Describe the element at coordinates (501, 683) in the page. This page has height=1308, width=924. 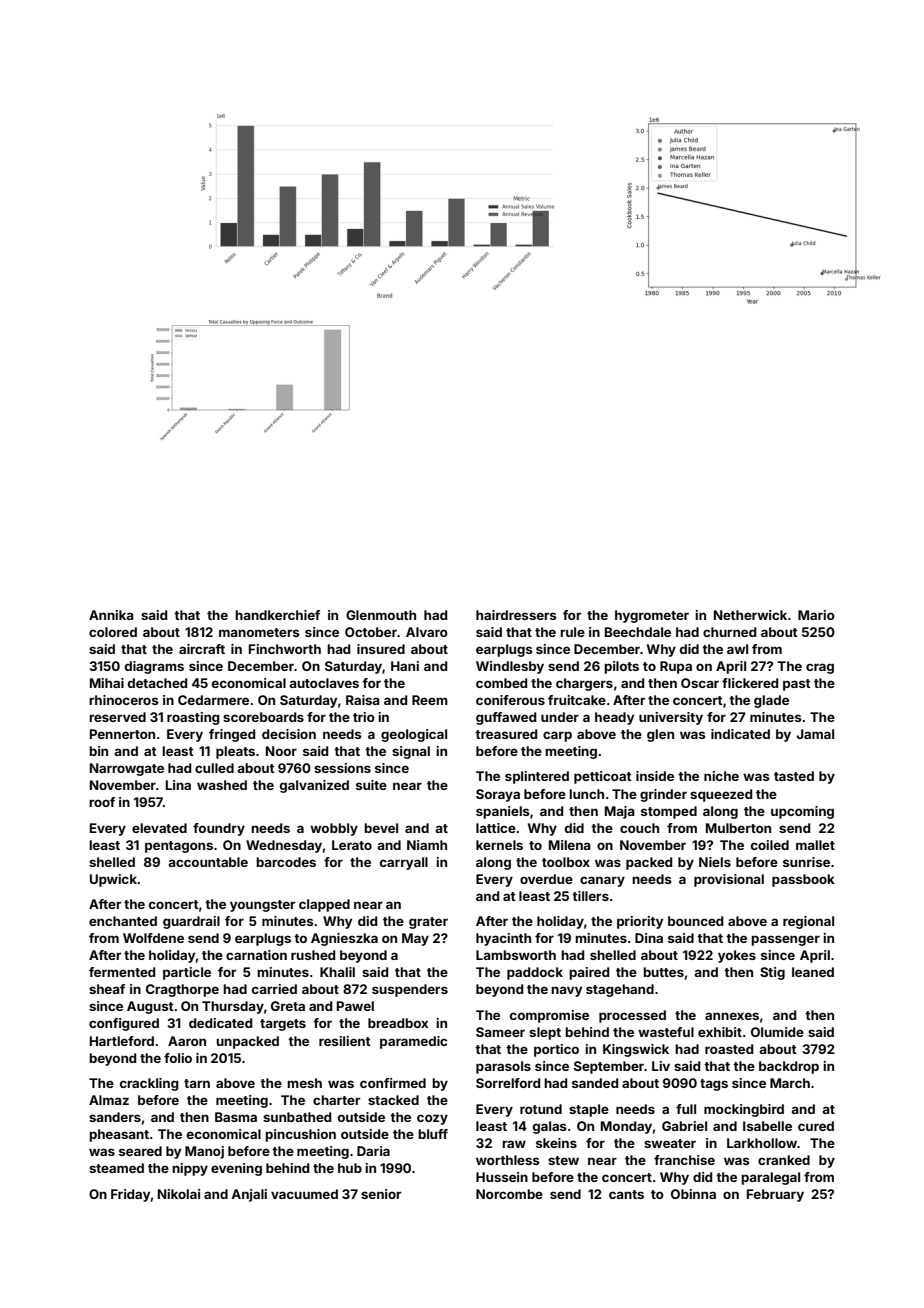
I see `combed` at that location.
